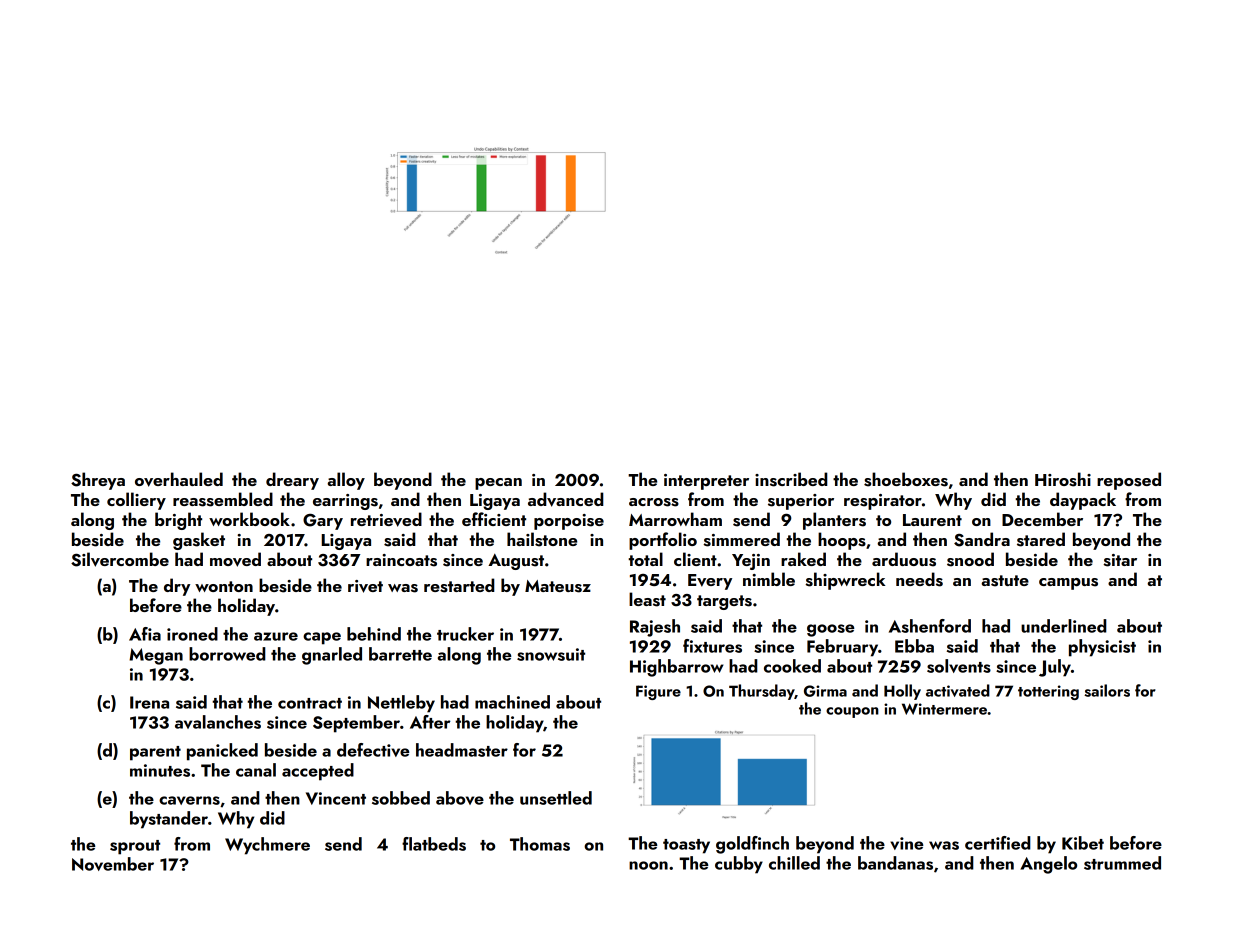 This screenshot has width=1233, height=952. What do you see at coordinates (498, 484) in the screenshot?
I see `pecan` at bounding box center [498, 484].
